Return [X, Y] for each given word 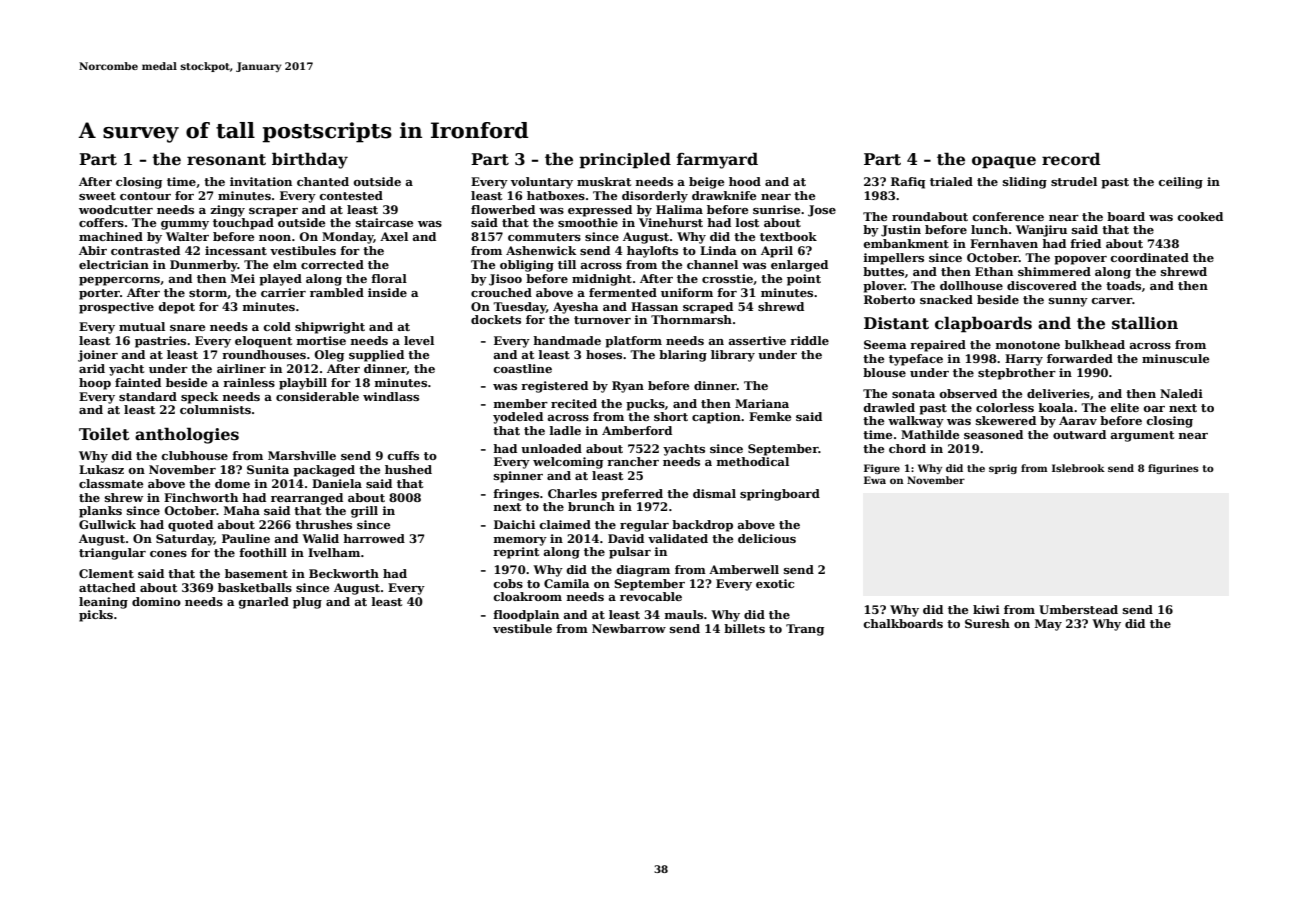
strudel [1074, 181]
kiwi [986, 609]
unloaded [551, 448]
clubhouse [195, 455]
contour [145, 196]
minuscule [1175, 358]
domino [156, 601]
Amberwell [744, 569]
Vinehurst [671, 222]
